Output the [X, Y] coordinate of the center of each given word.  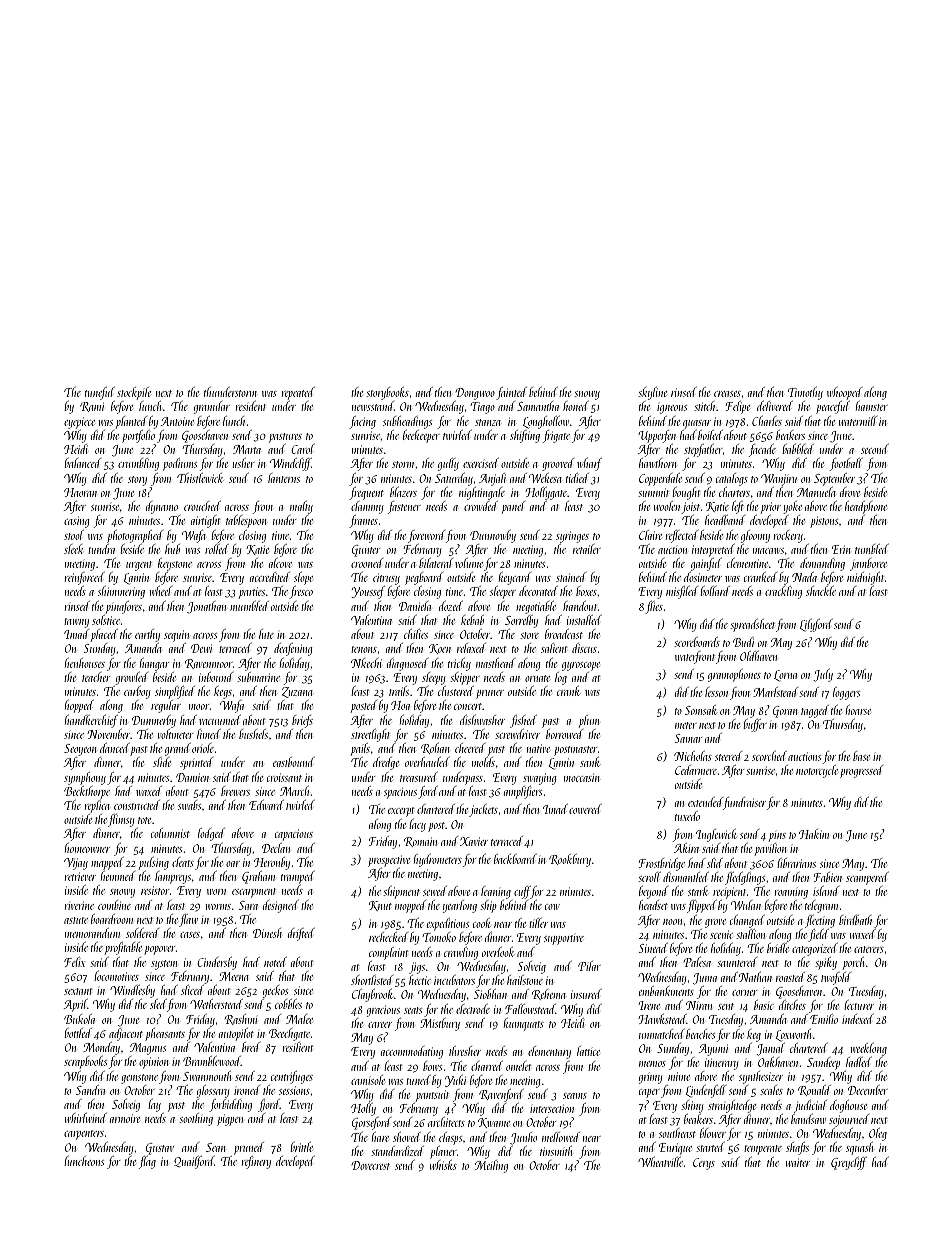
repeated [298, 393]
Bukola [79, 1019]
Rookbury [570, 860]
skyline [652, 393]
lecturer [859, 1005]
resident [251, 406]
